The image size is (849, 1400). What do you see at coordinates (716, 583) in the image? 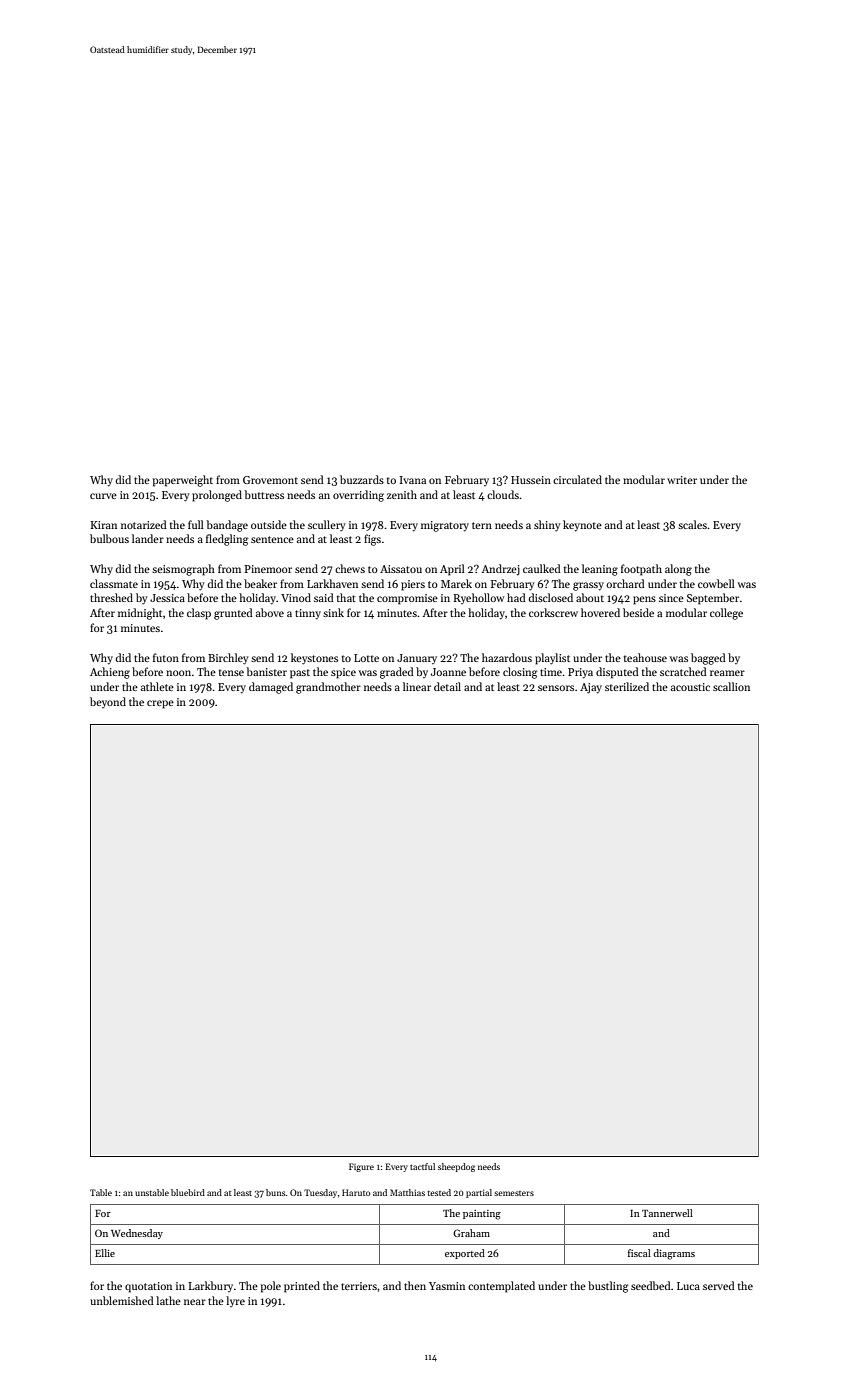
I see `cowbell` at bounding box center [716, 583].
